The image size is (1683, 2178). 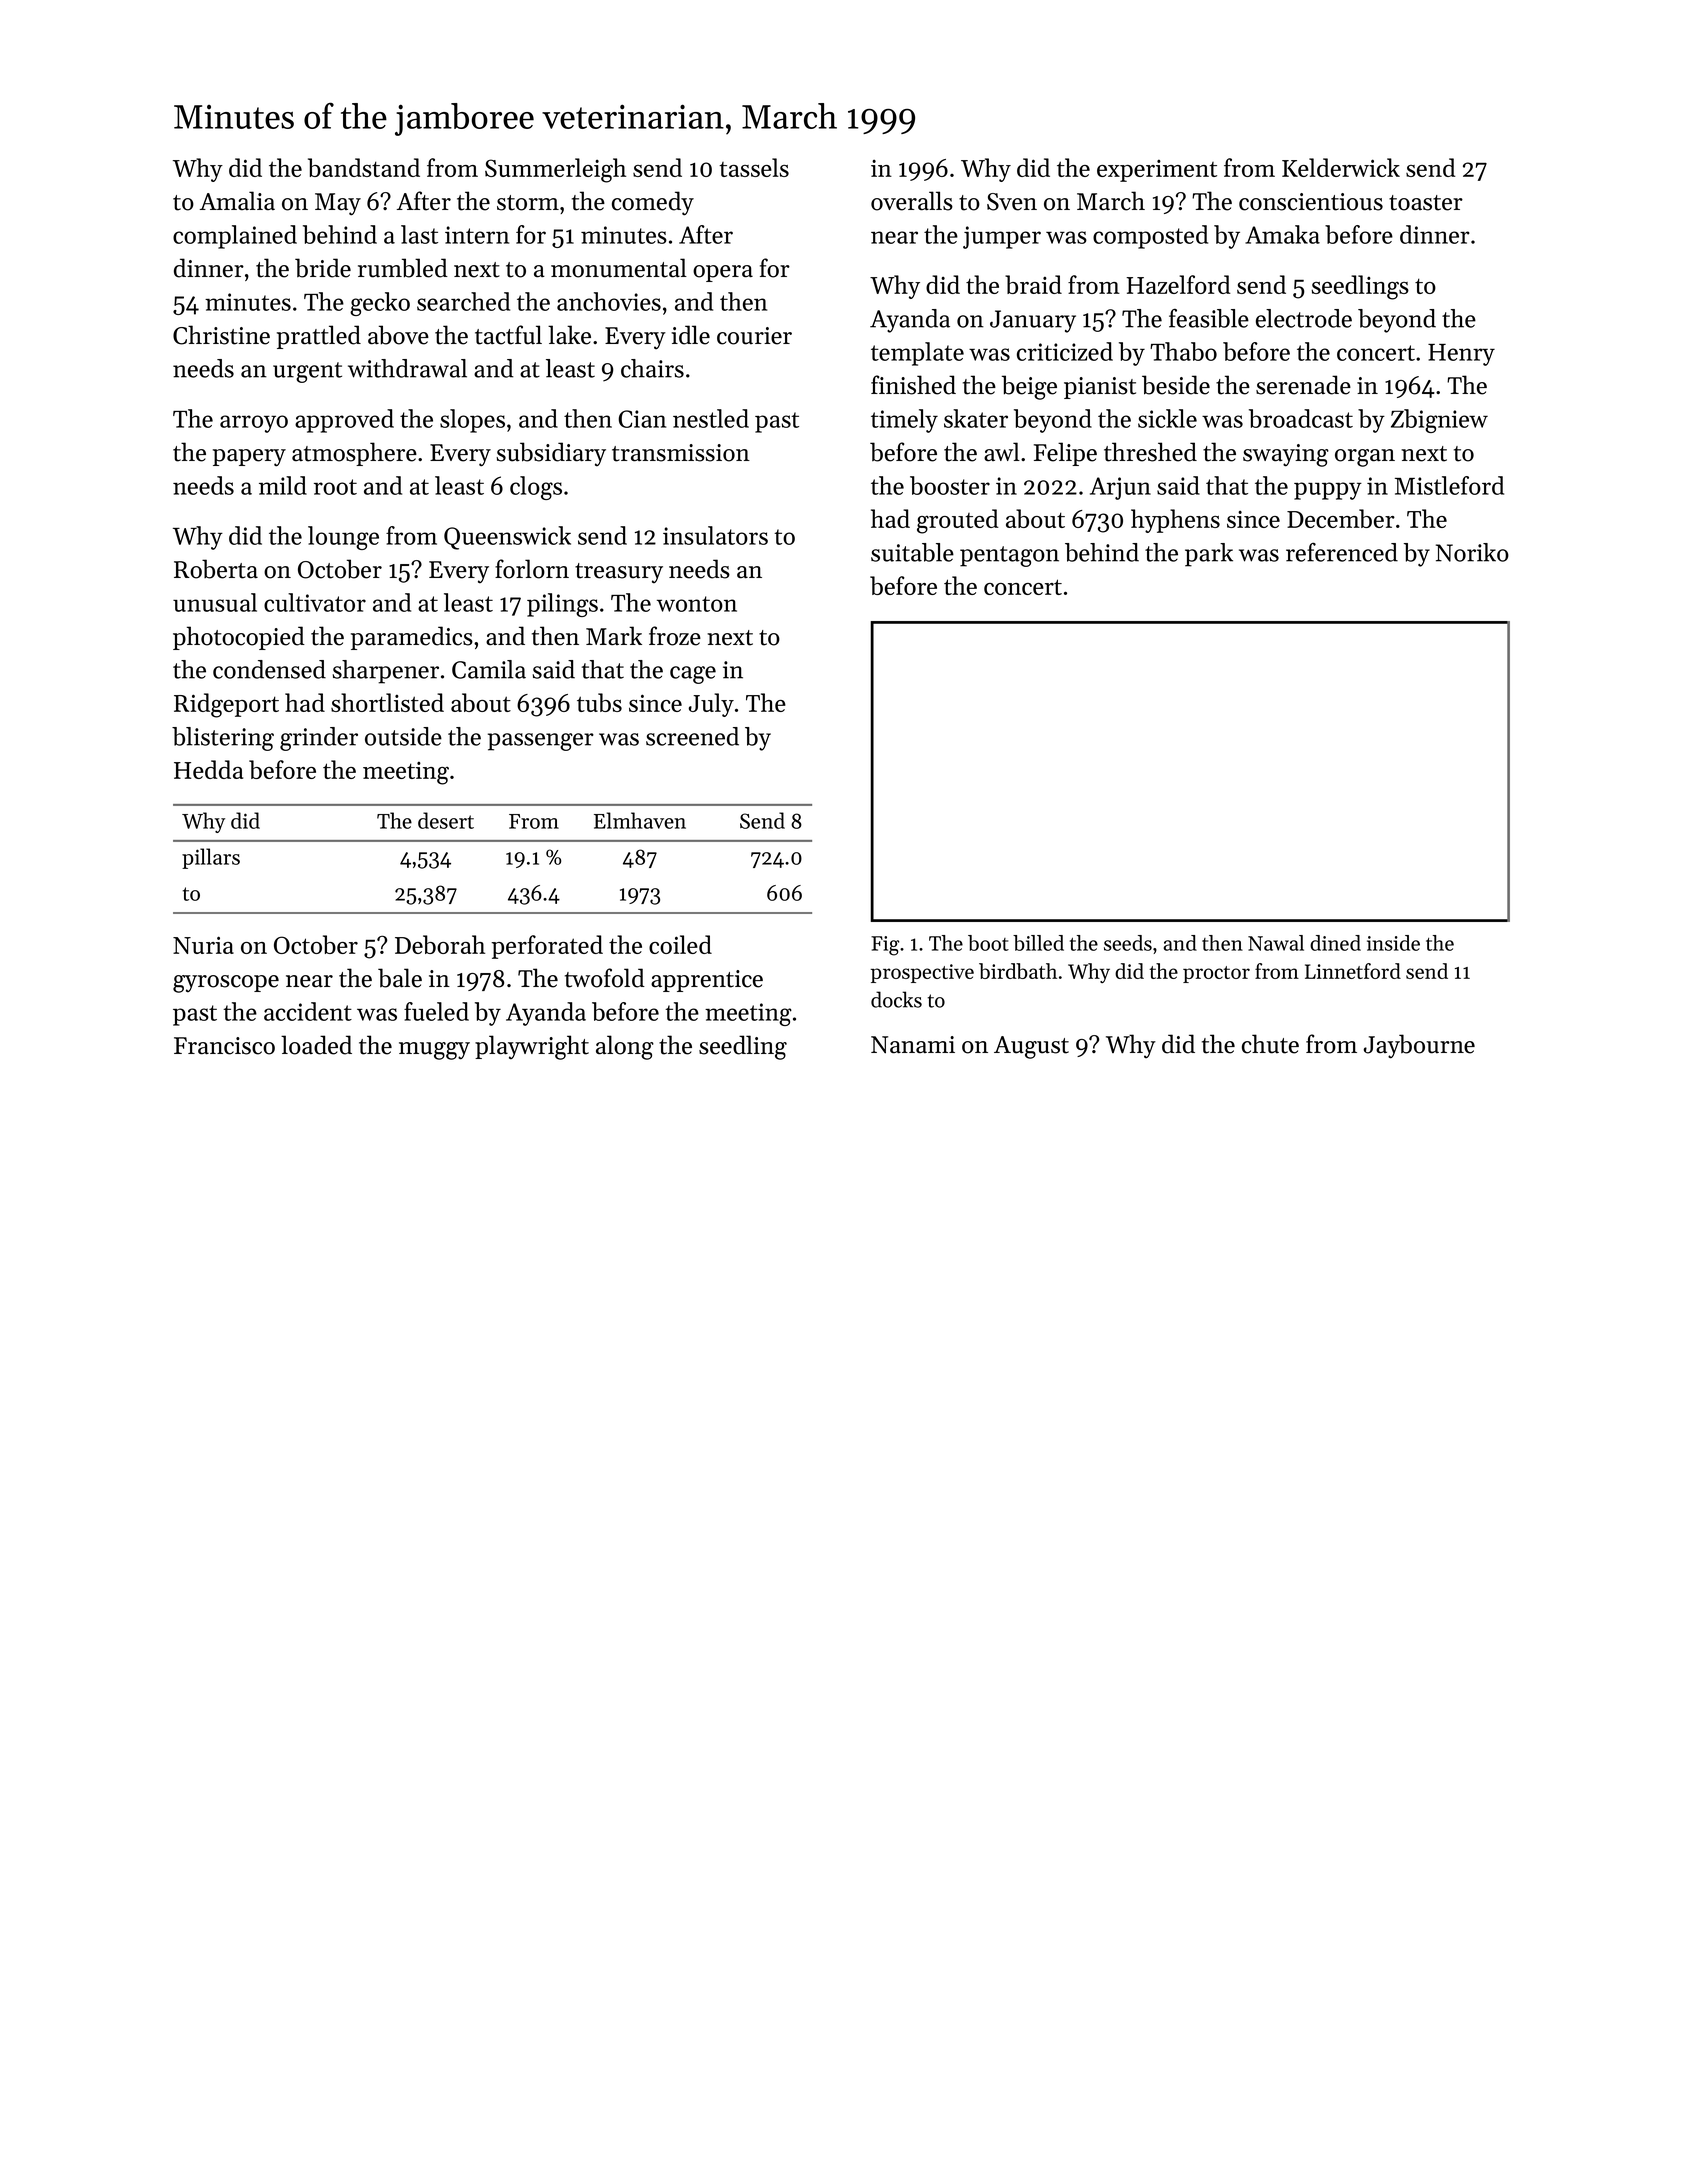 What do you see at coordinates (364, 167) in the screenshot?
I see `bandstand` at bounding box center [364, 167].
